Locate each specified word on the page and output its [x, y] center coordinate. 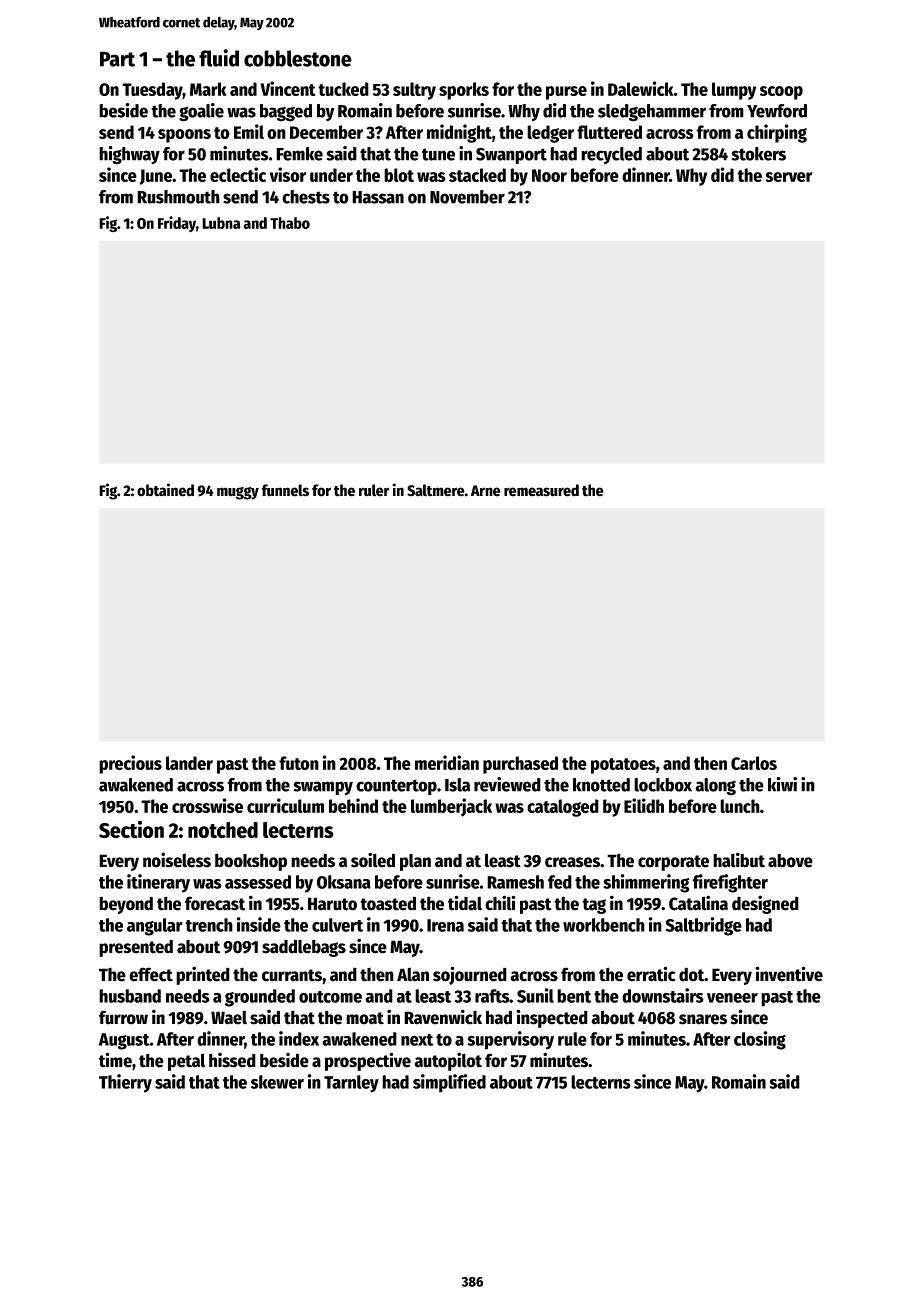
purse [566, 93]
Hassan [378, 197]
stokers [759, 154]
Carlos [754, 763]
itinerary [158, 883]
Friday [177, 224]
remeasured [541, 490]
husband [130, 996]
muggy [238, 493]
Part [117, 59]
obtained [165, 490]
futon [299, 763]
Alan [413, 974]
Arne [486, 491]
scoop [781, 93]
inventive [789, 974]
